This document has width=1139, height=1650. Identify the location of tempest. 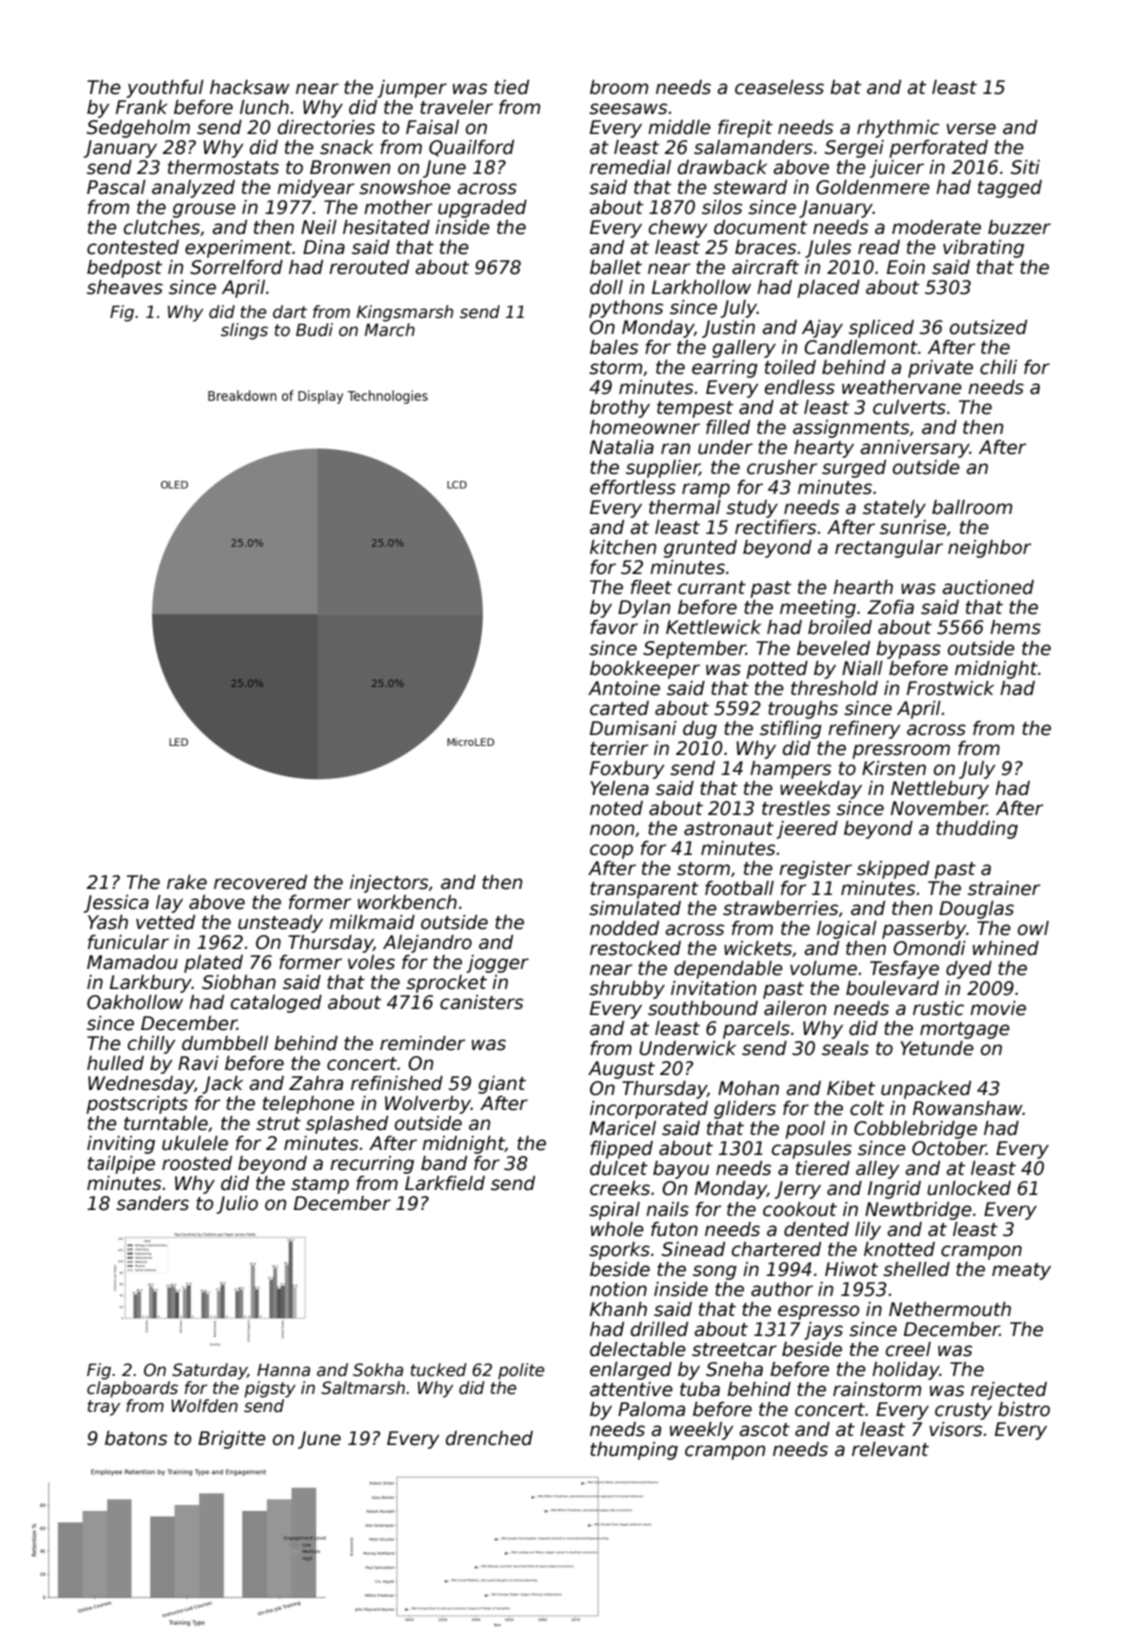
(695, 409).
